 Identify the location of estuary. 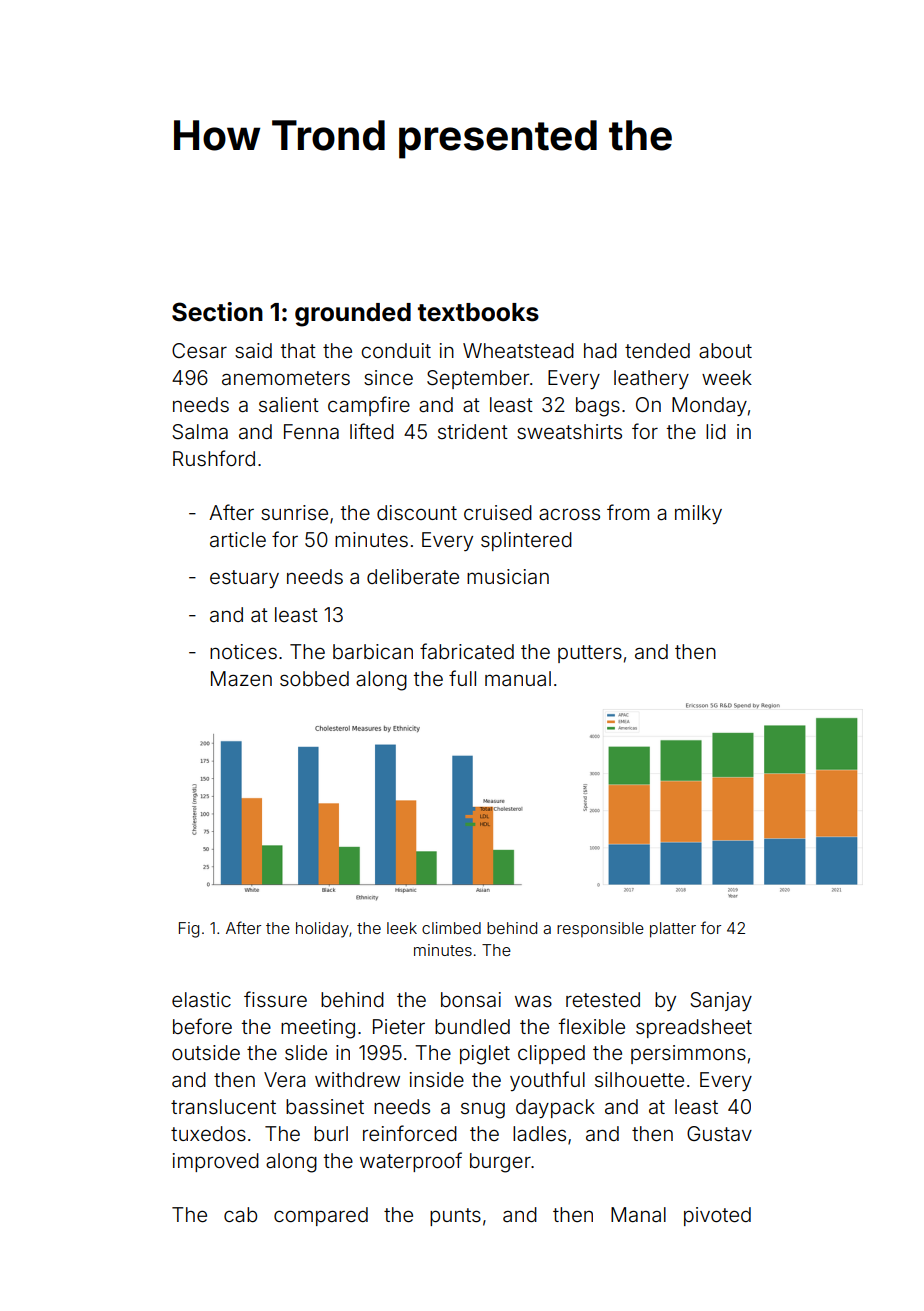
(244, 579).
